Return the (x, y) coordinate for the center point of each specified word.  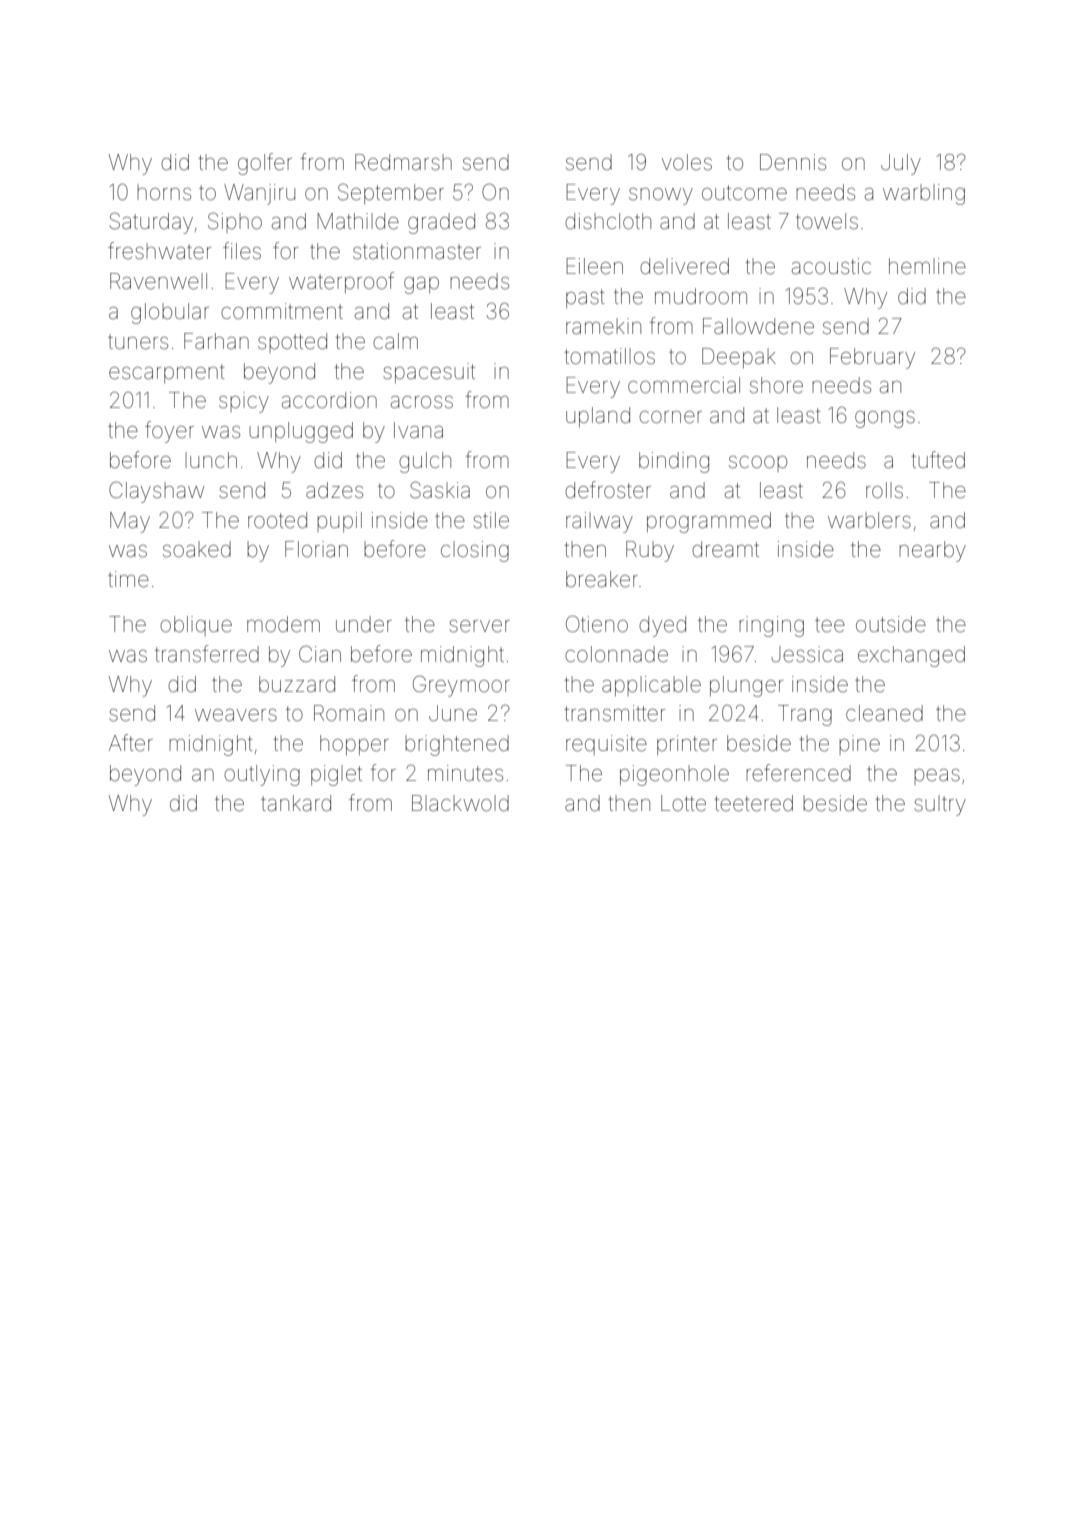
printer (687, 745)
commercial (684, 385)
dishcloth (608, 221)
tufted (938, 460)
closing (475, 551)
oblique (196, 626)
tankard (296, 803)
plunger (746, 686)
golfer (265, 164)
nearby (932, 551)
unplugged (301, 432)
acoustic (831, 266)
